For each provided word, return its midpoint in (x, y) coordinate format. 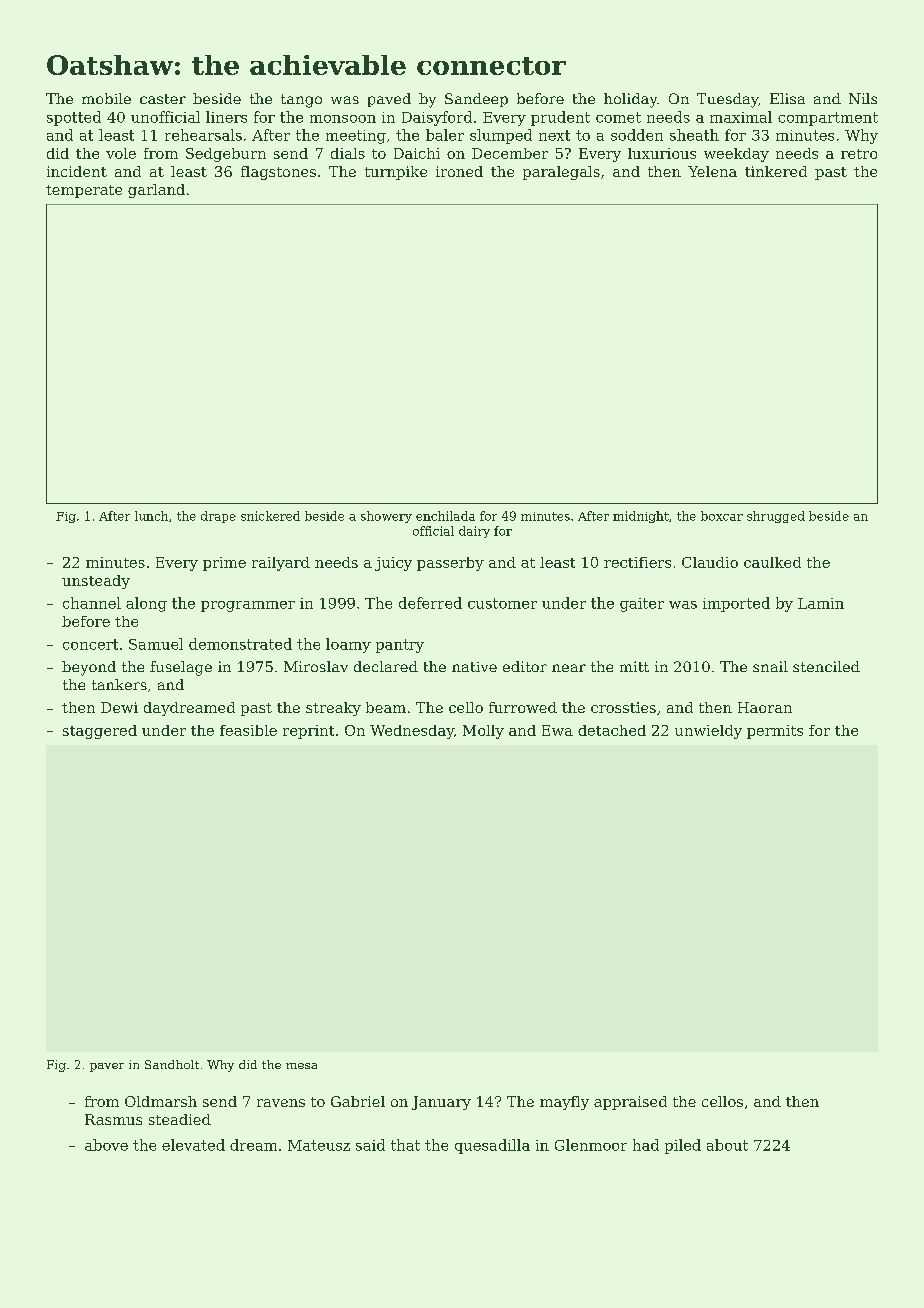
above (106, 1145)
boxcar (722, 516)
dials (348, 153)
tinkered (776, 171)
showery (386, 517)
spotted (74, 118)
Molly (483, 732)
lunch (151, 516)
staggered (100, 732)
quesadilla (492, 1146)
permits (775, 732)
